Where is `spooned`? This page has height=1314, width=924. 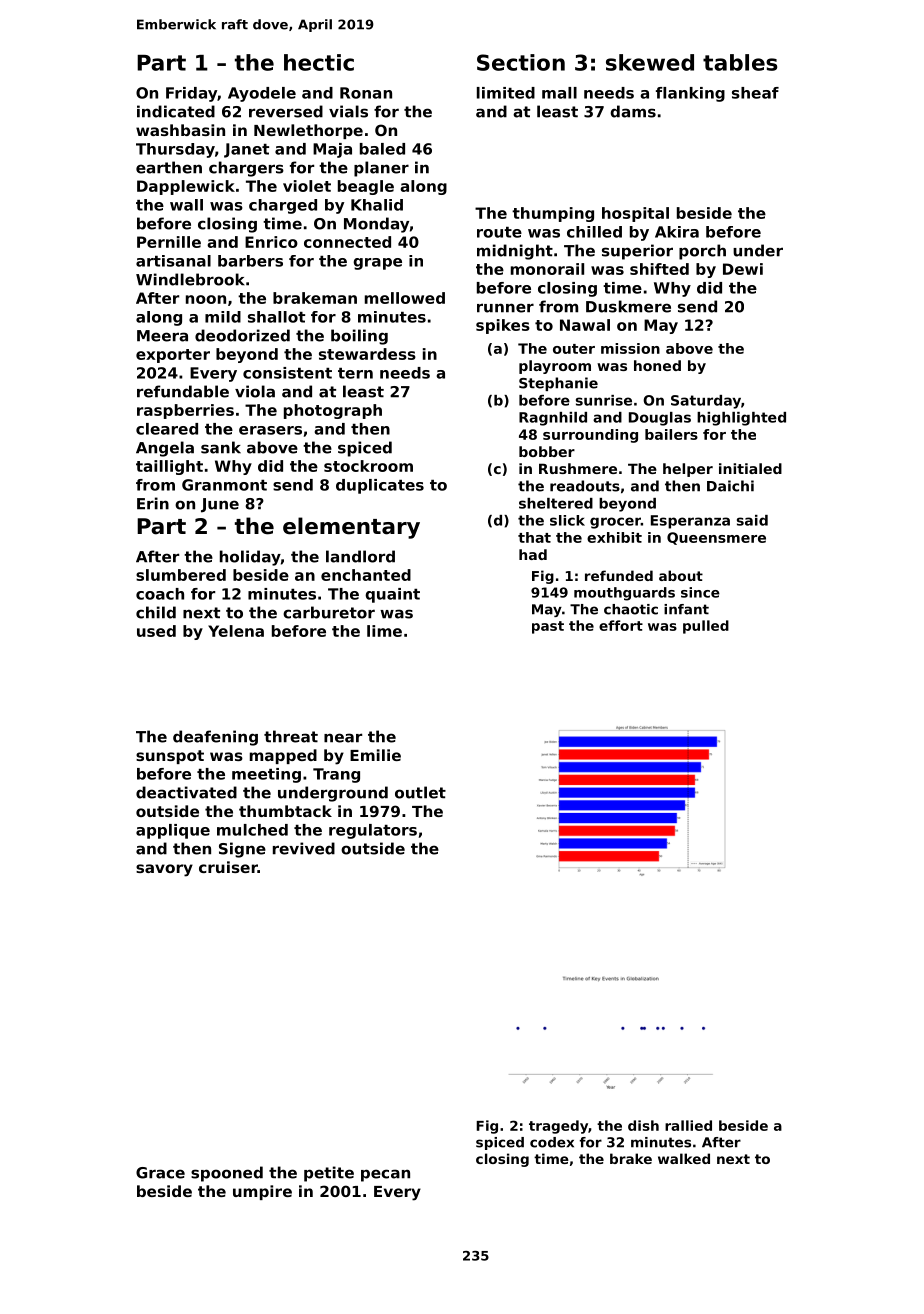 spooned is located at coordinates (227, 1174).
